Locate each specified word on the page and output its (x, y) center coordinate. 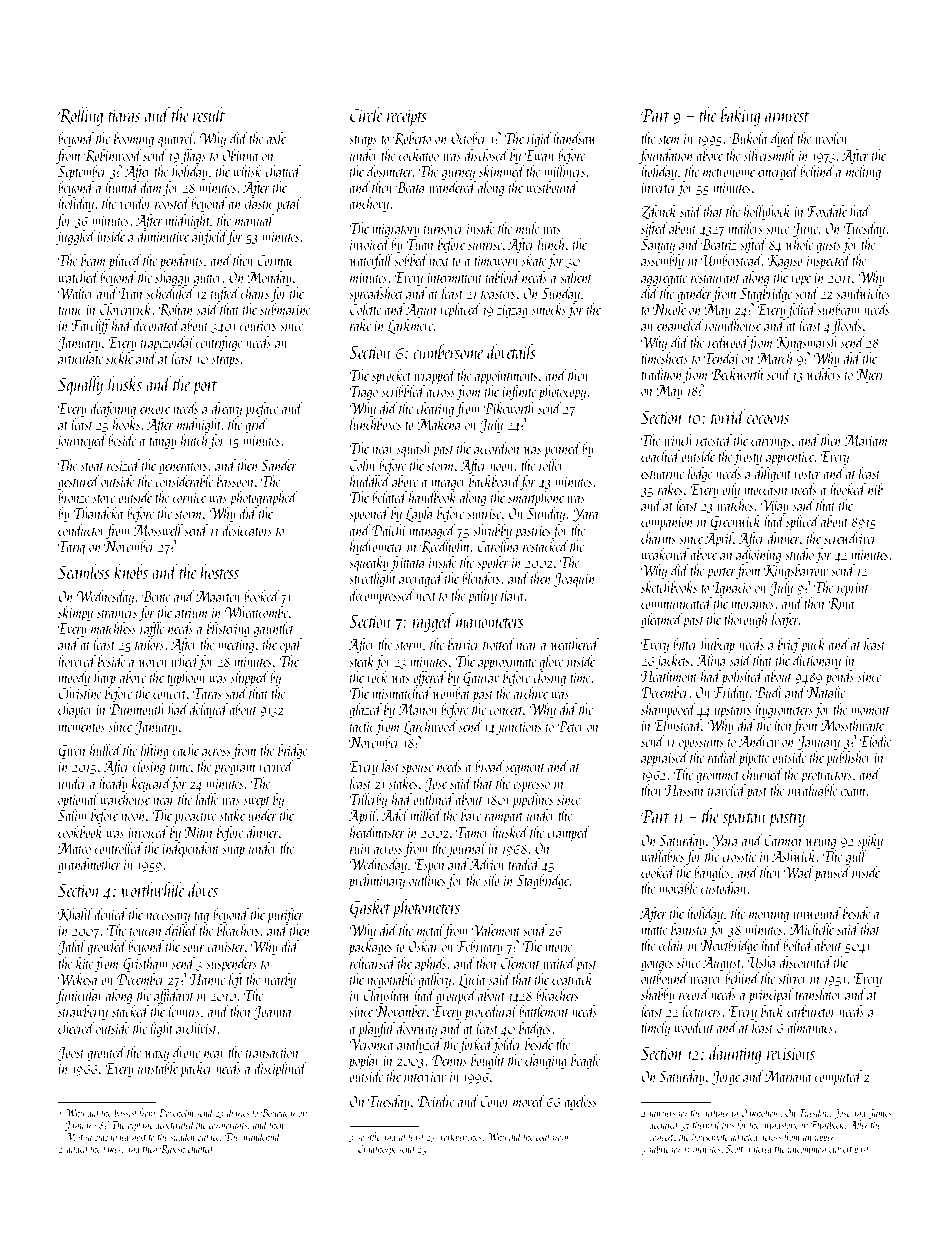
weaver (706, 980)
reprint (853, 589)
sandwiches (863, 293)
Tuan (419, 244)
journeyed (81, 441)
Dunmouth (137, 709)
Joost (71, 1054)
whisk (247, 171)
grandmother (89, 865)
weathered (575, 644)
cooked (658, 872)
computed (838, 1077)
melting (863, 172)
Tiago (363, 393)
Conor (495, 1101)
